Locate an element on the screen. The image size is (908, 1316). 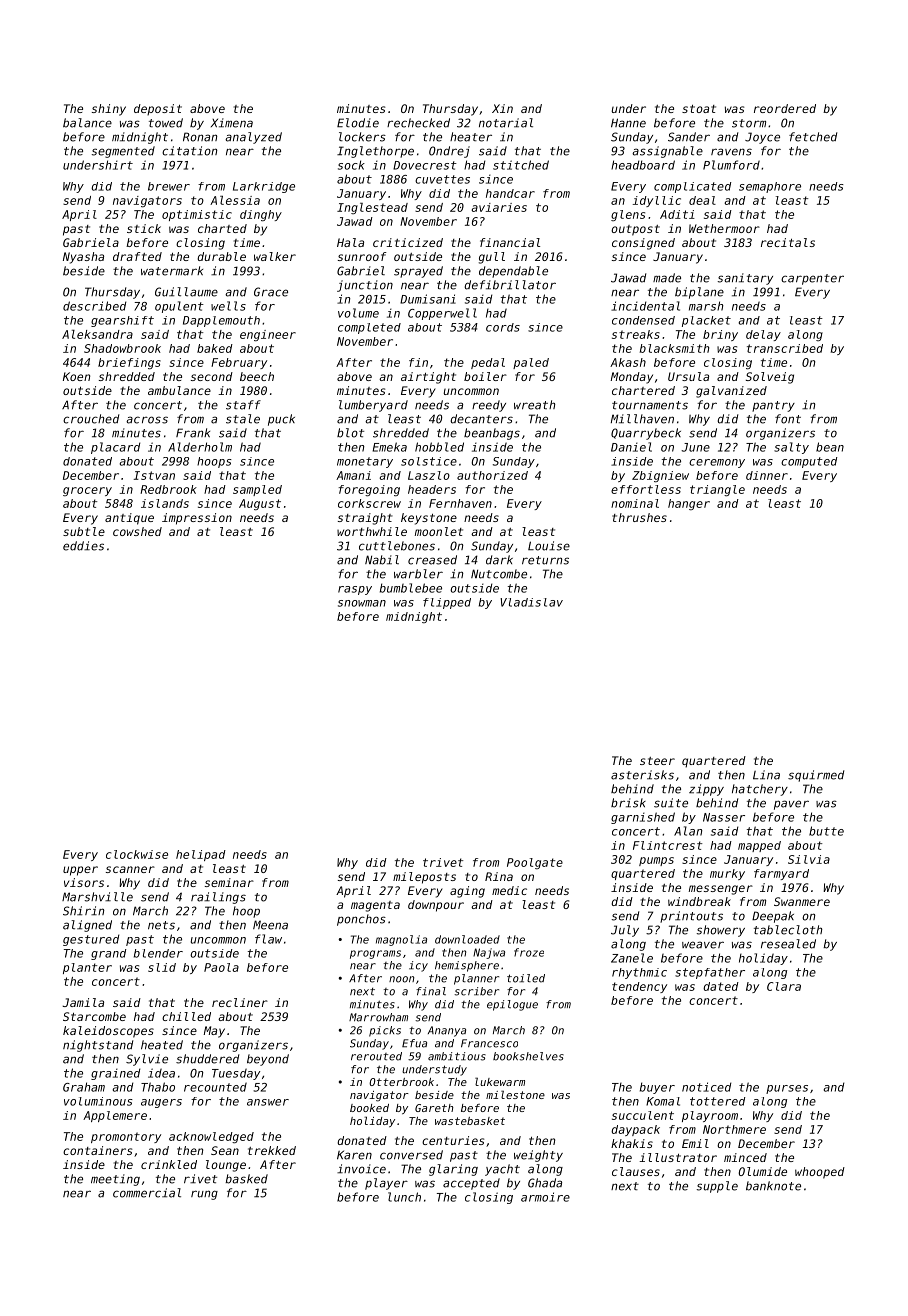
Hanne is located at coordinates (628, 123).
